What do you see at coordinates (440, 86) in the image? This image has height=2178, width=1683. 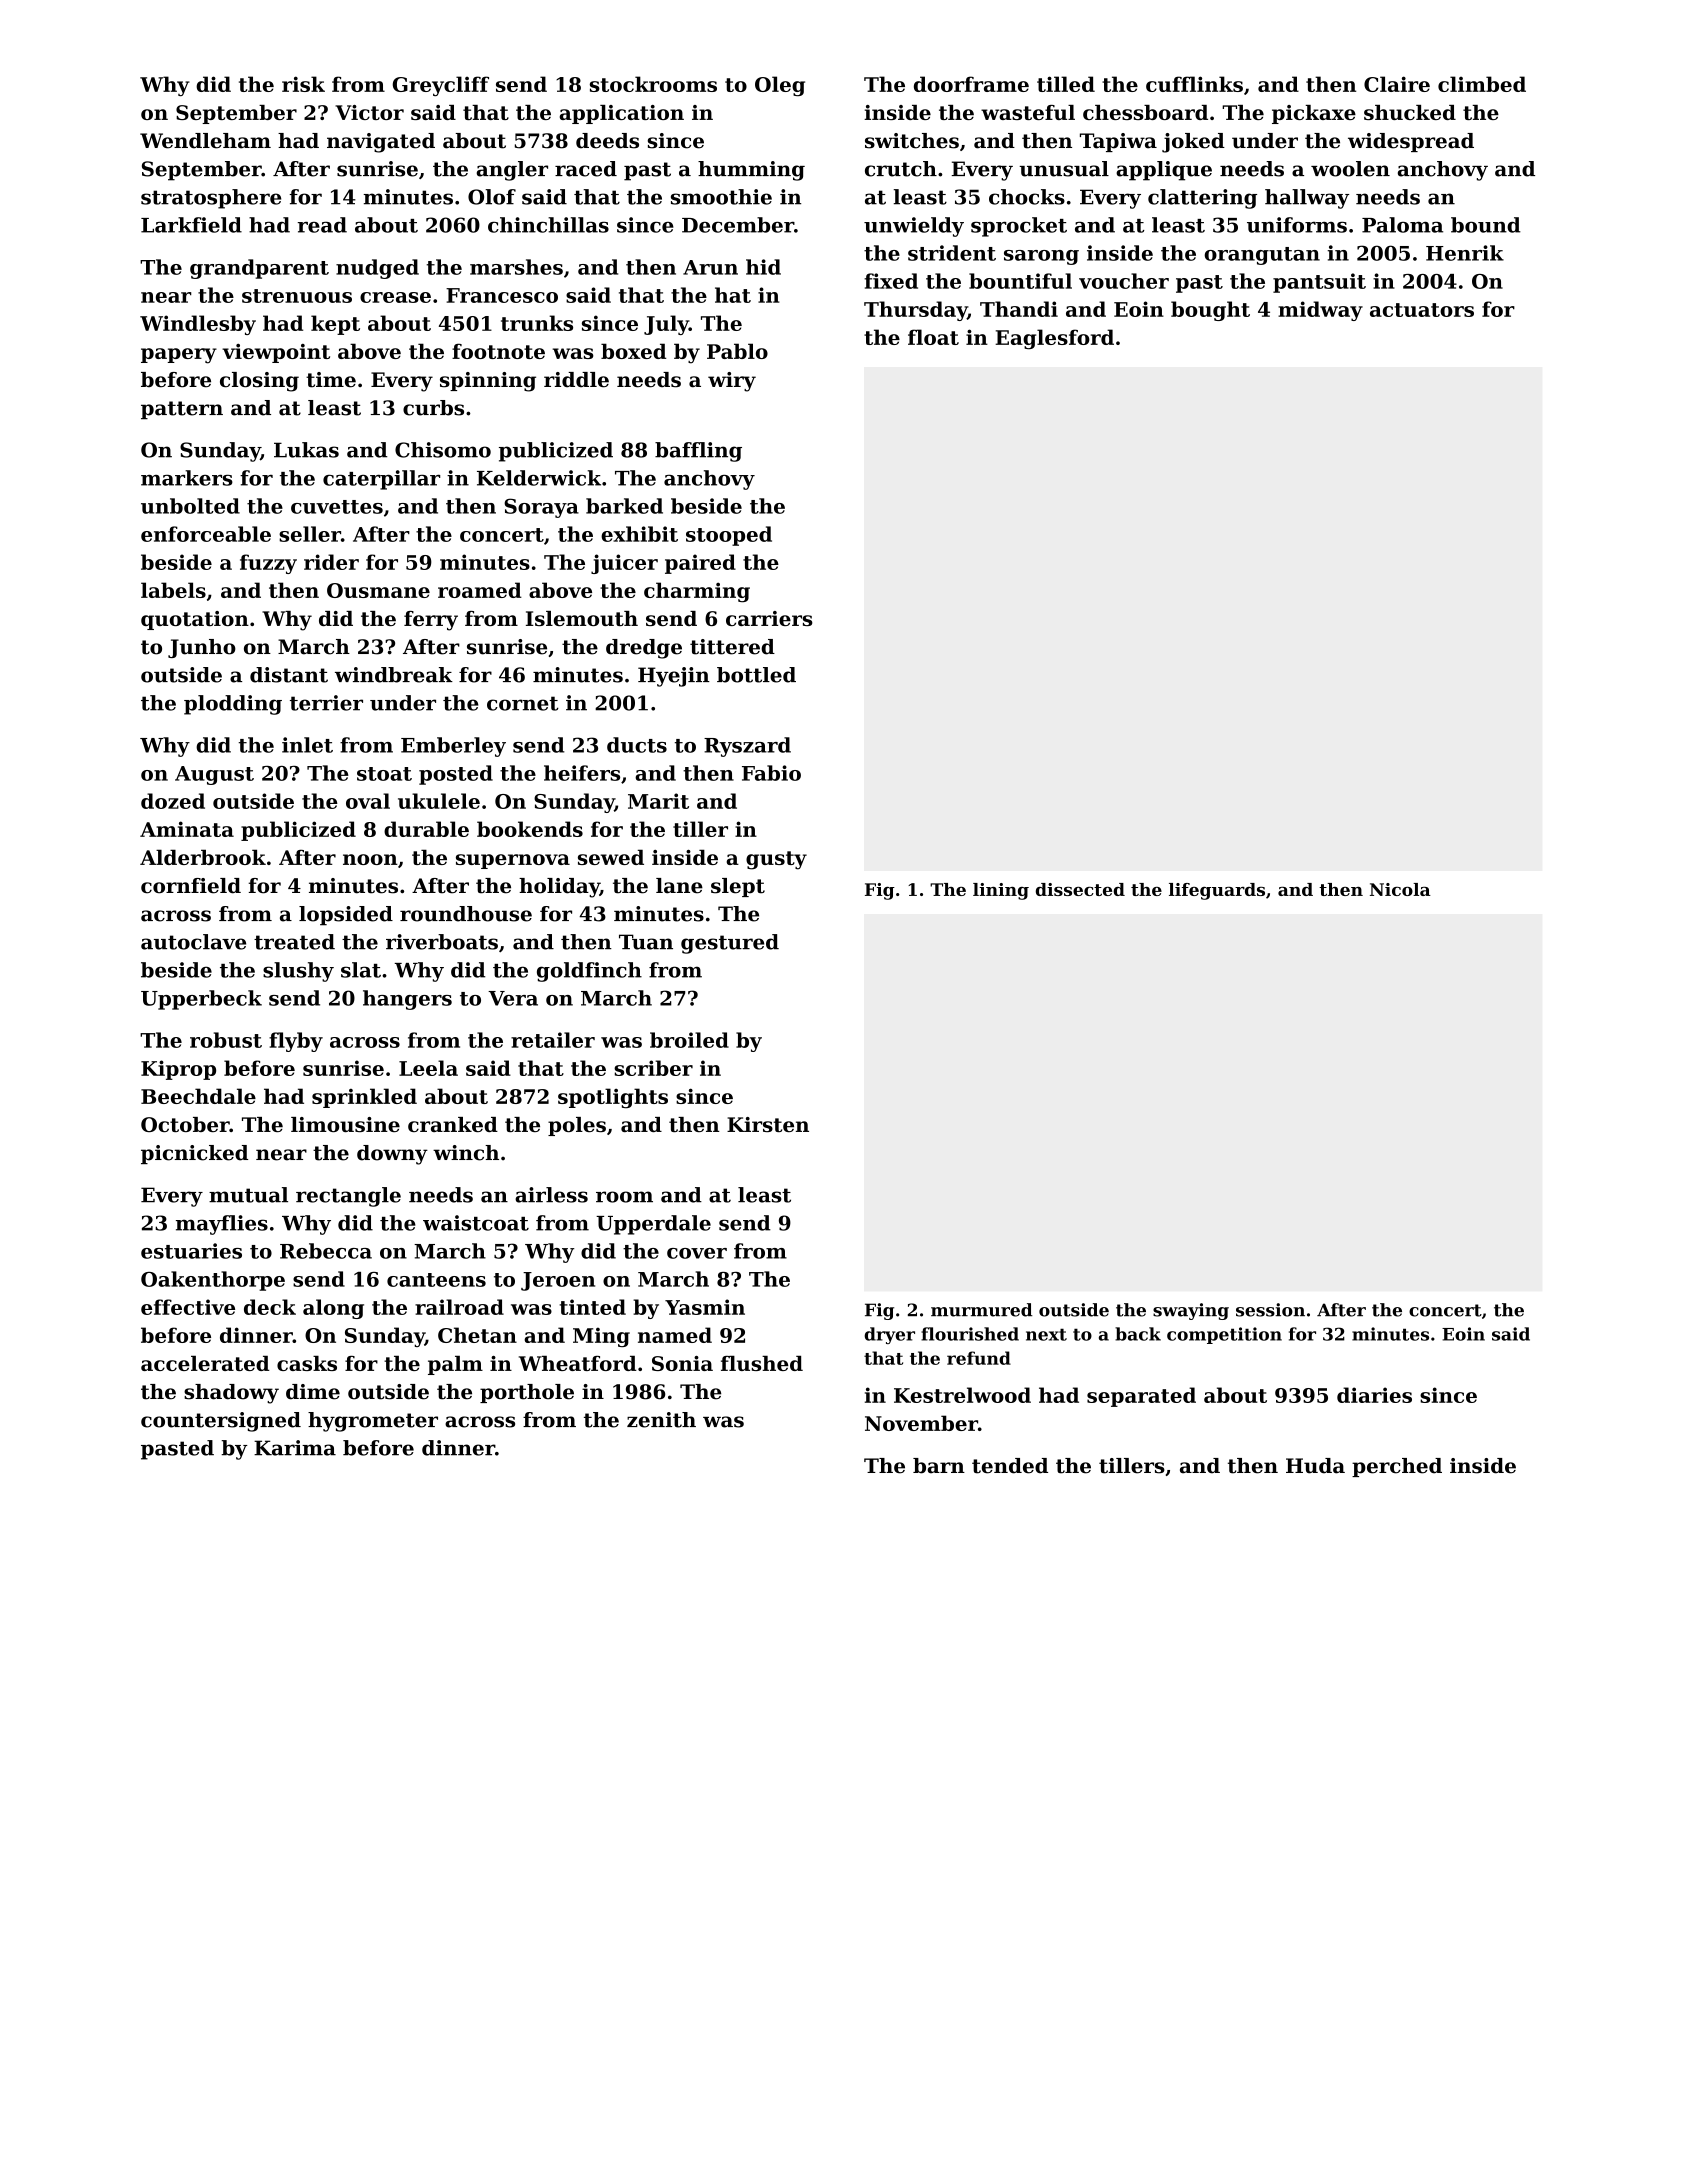 I see `Greycliff` at bounding box center [440, 86].
